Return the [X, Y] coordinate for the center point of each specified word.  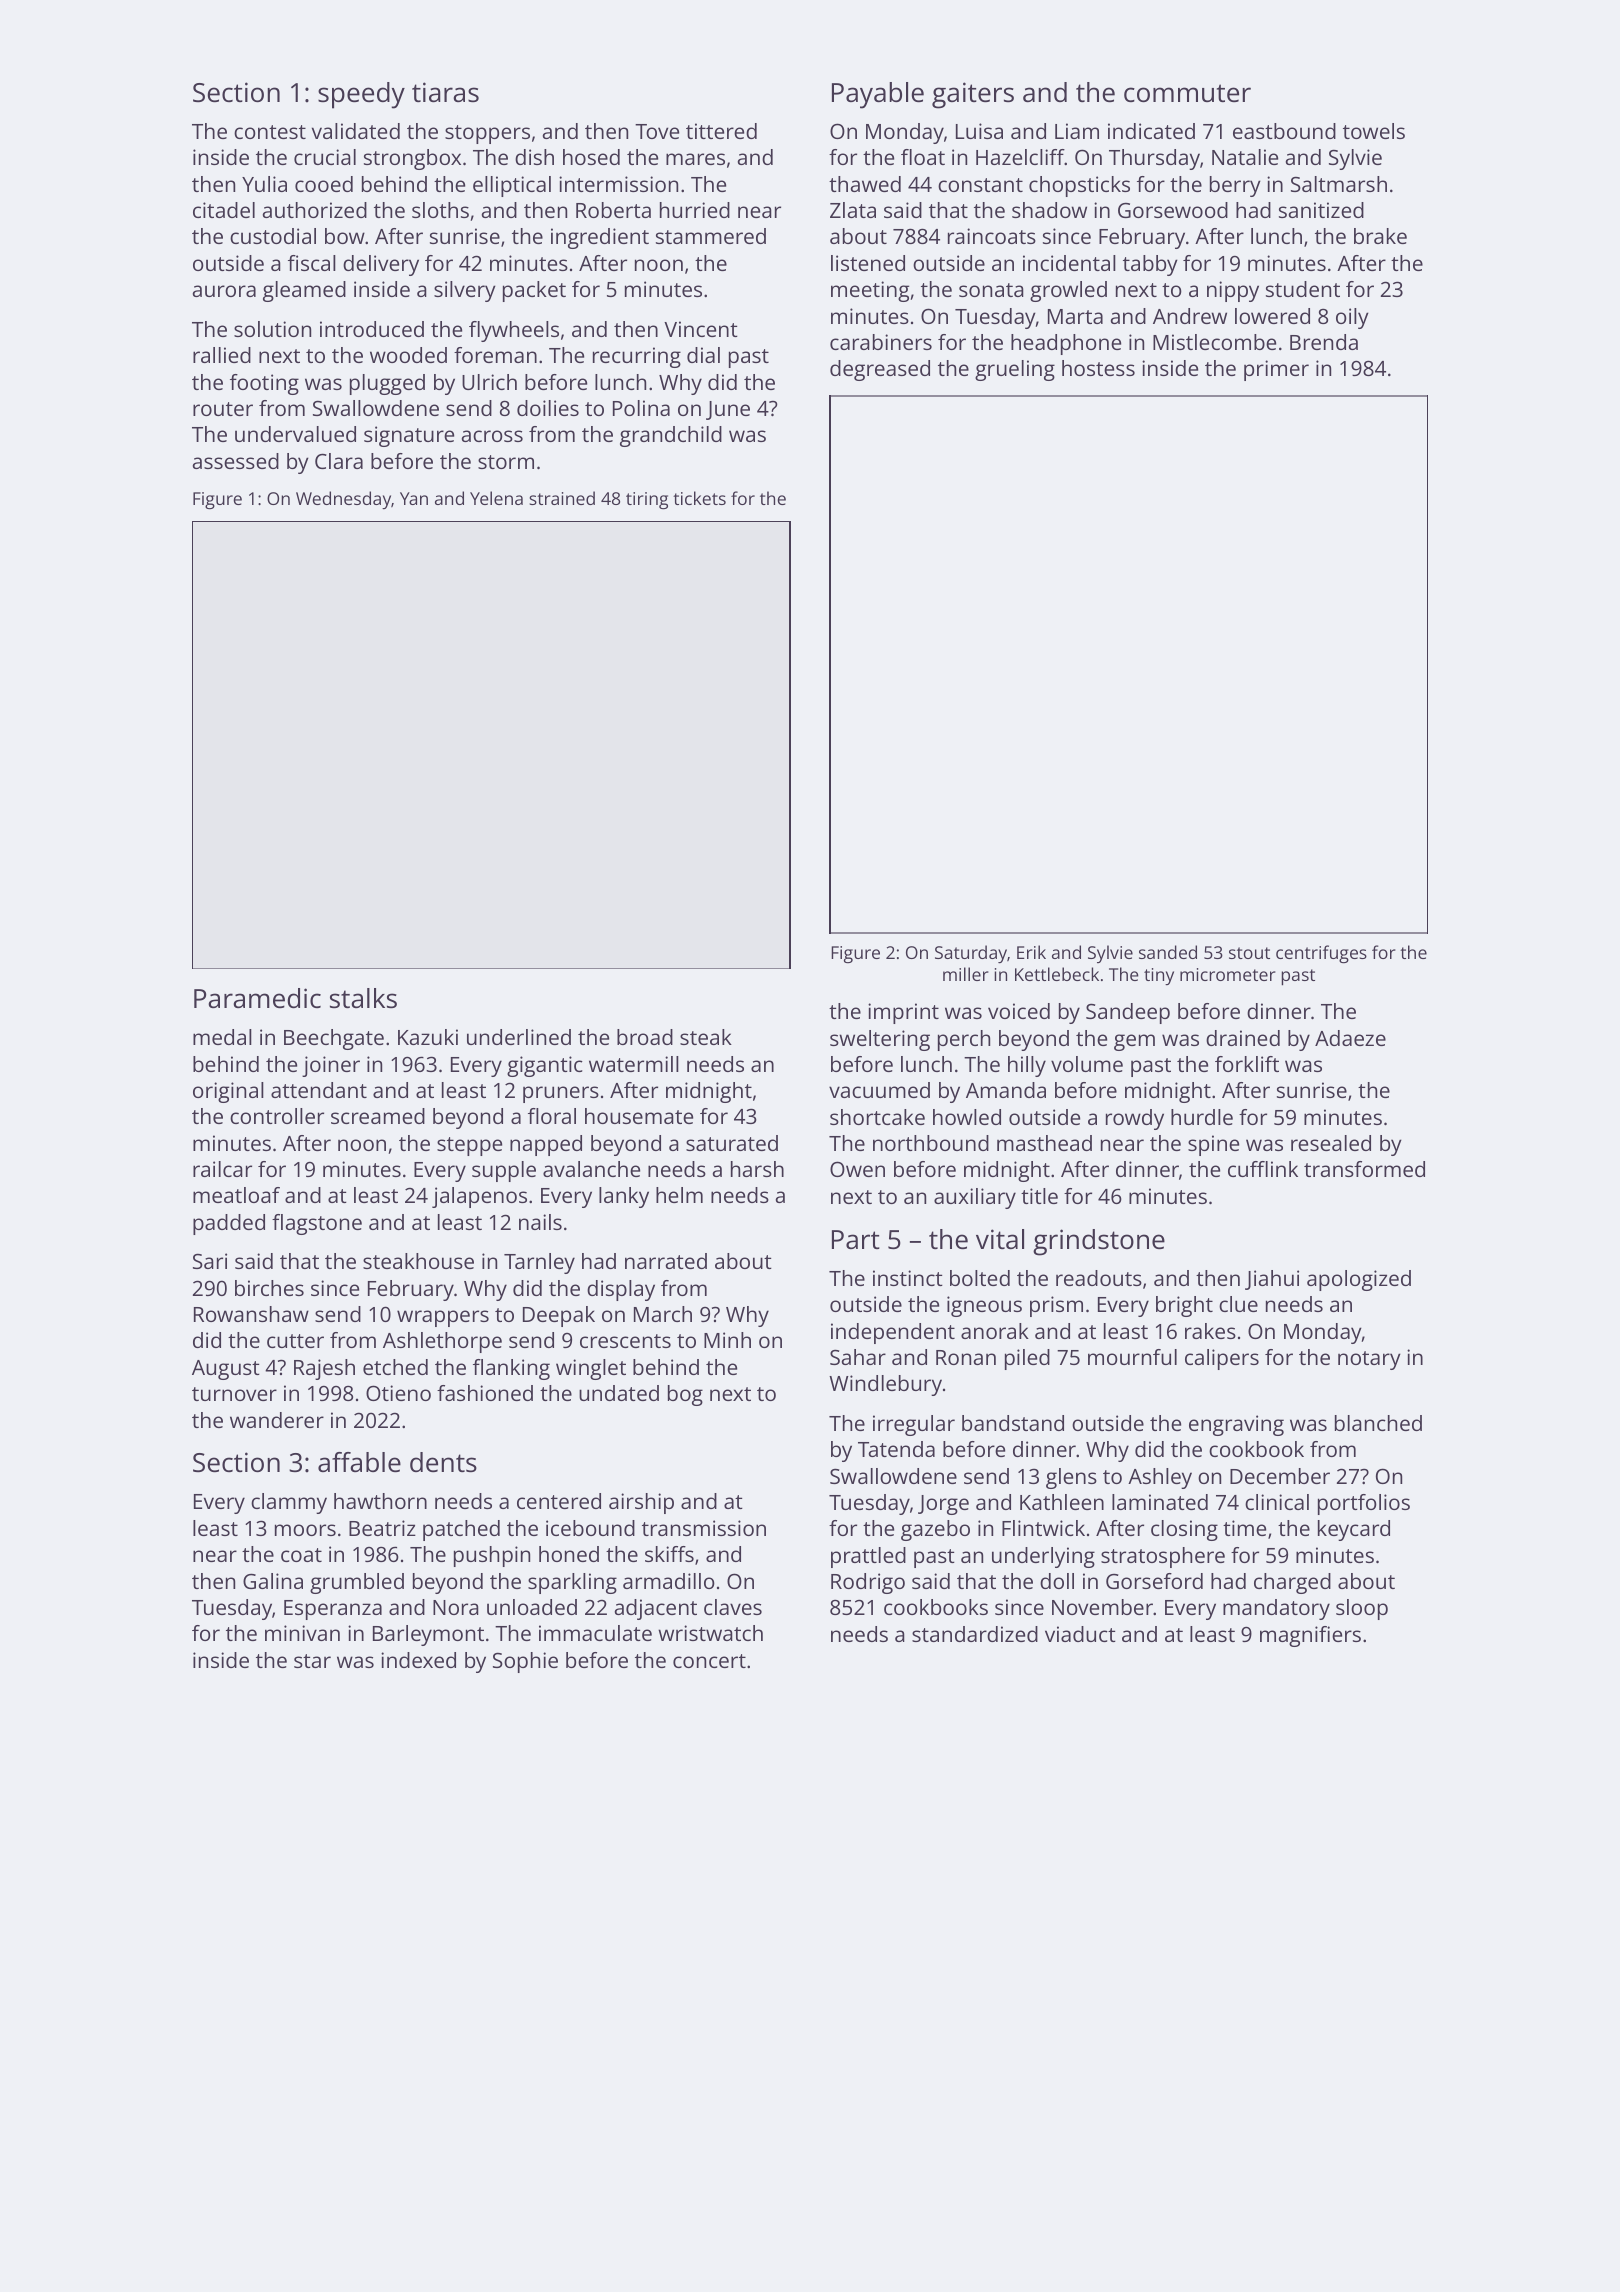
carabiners [881, 342]
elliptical [512, 186]
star [312, 1661]
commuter [1187, 93]
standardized [975, 1634]
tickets [699, 498]
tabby [1150, 265]
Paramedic [257, 998]
